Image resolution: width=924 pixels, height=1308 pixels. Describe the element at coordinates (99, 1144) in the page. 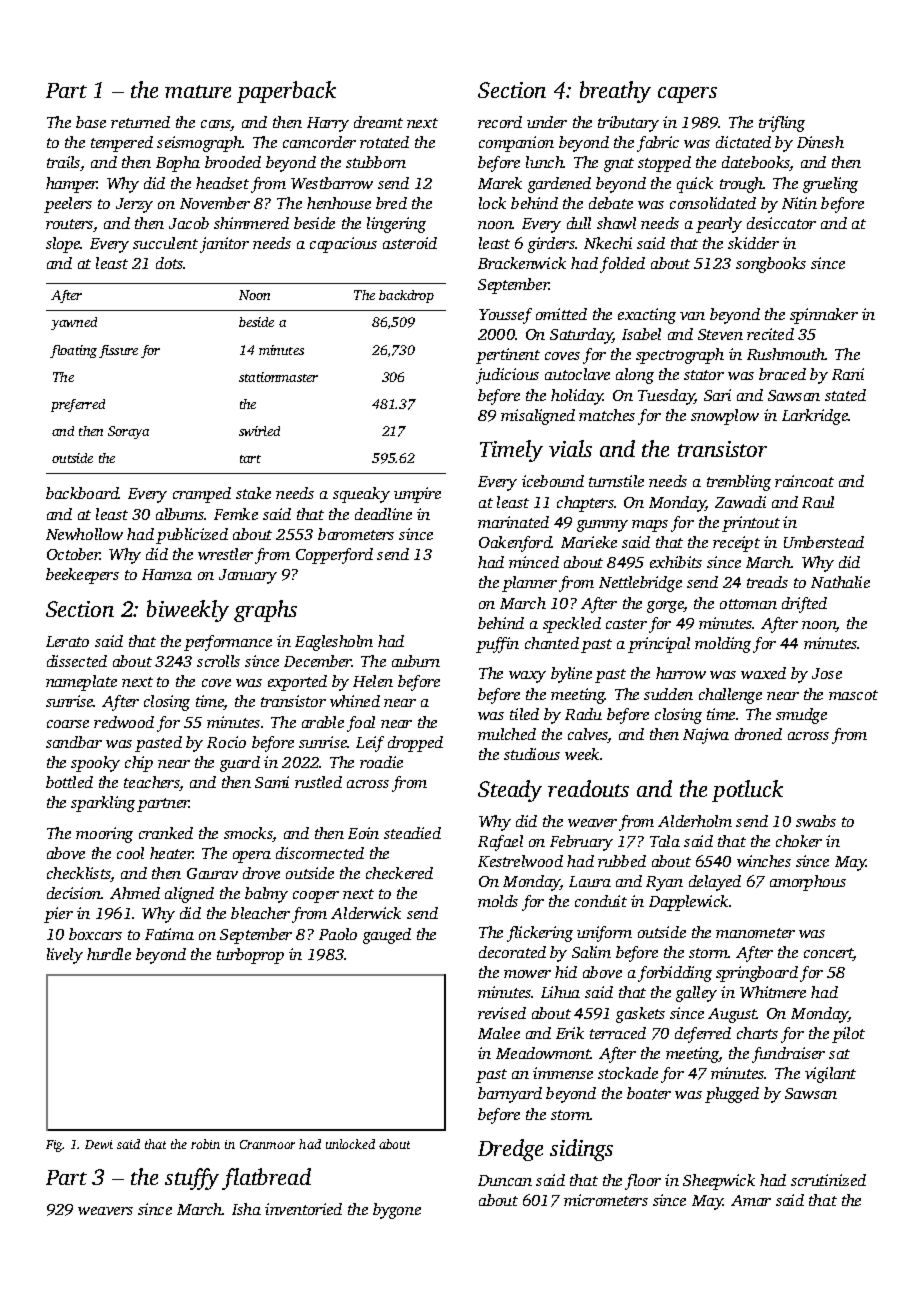

I see `Dewi` at that location.
